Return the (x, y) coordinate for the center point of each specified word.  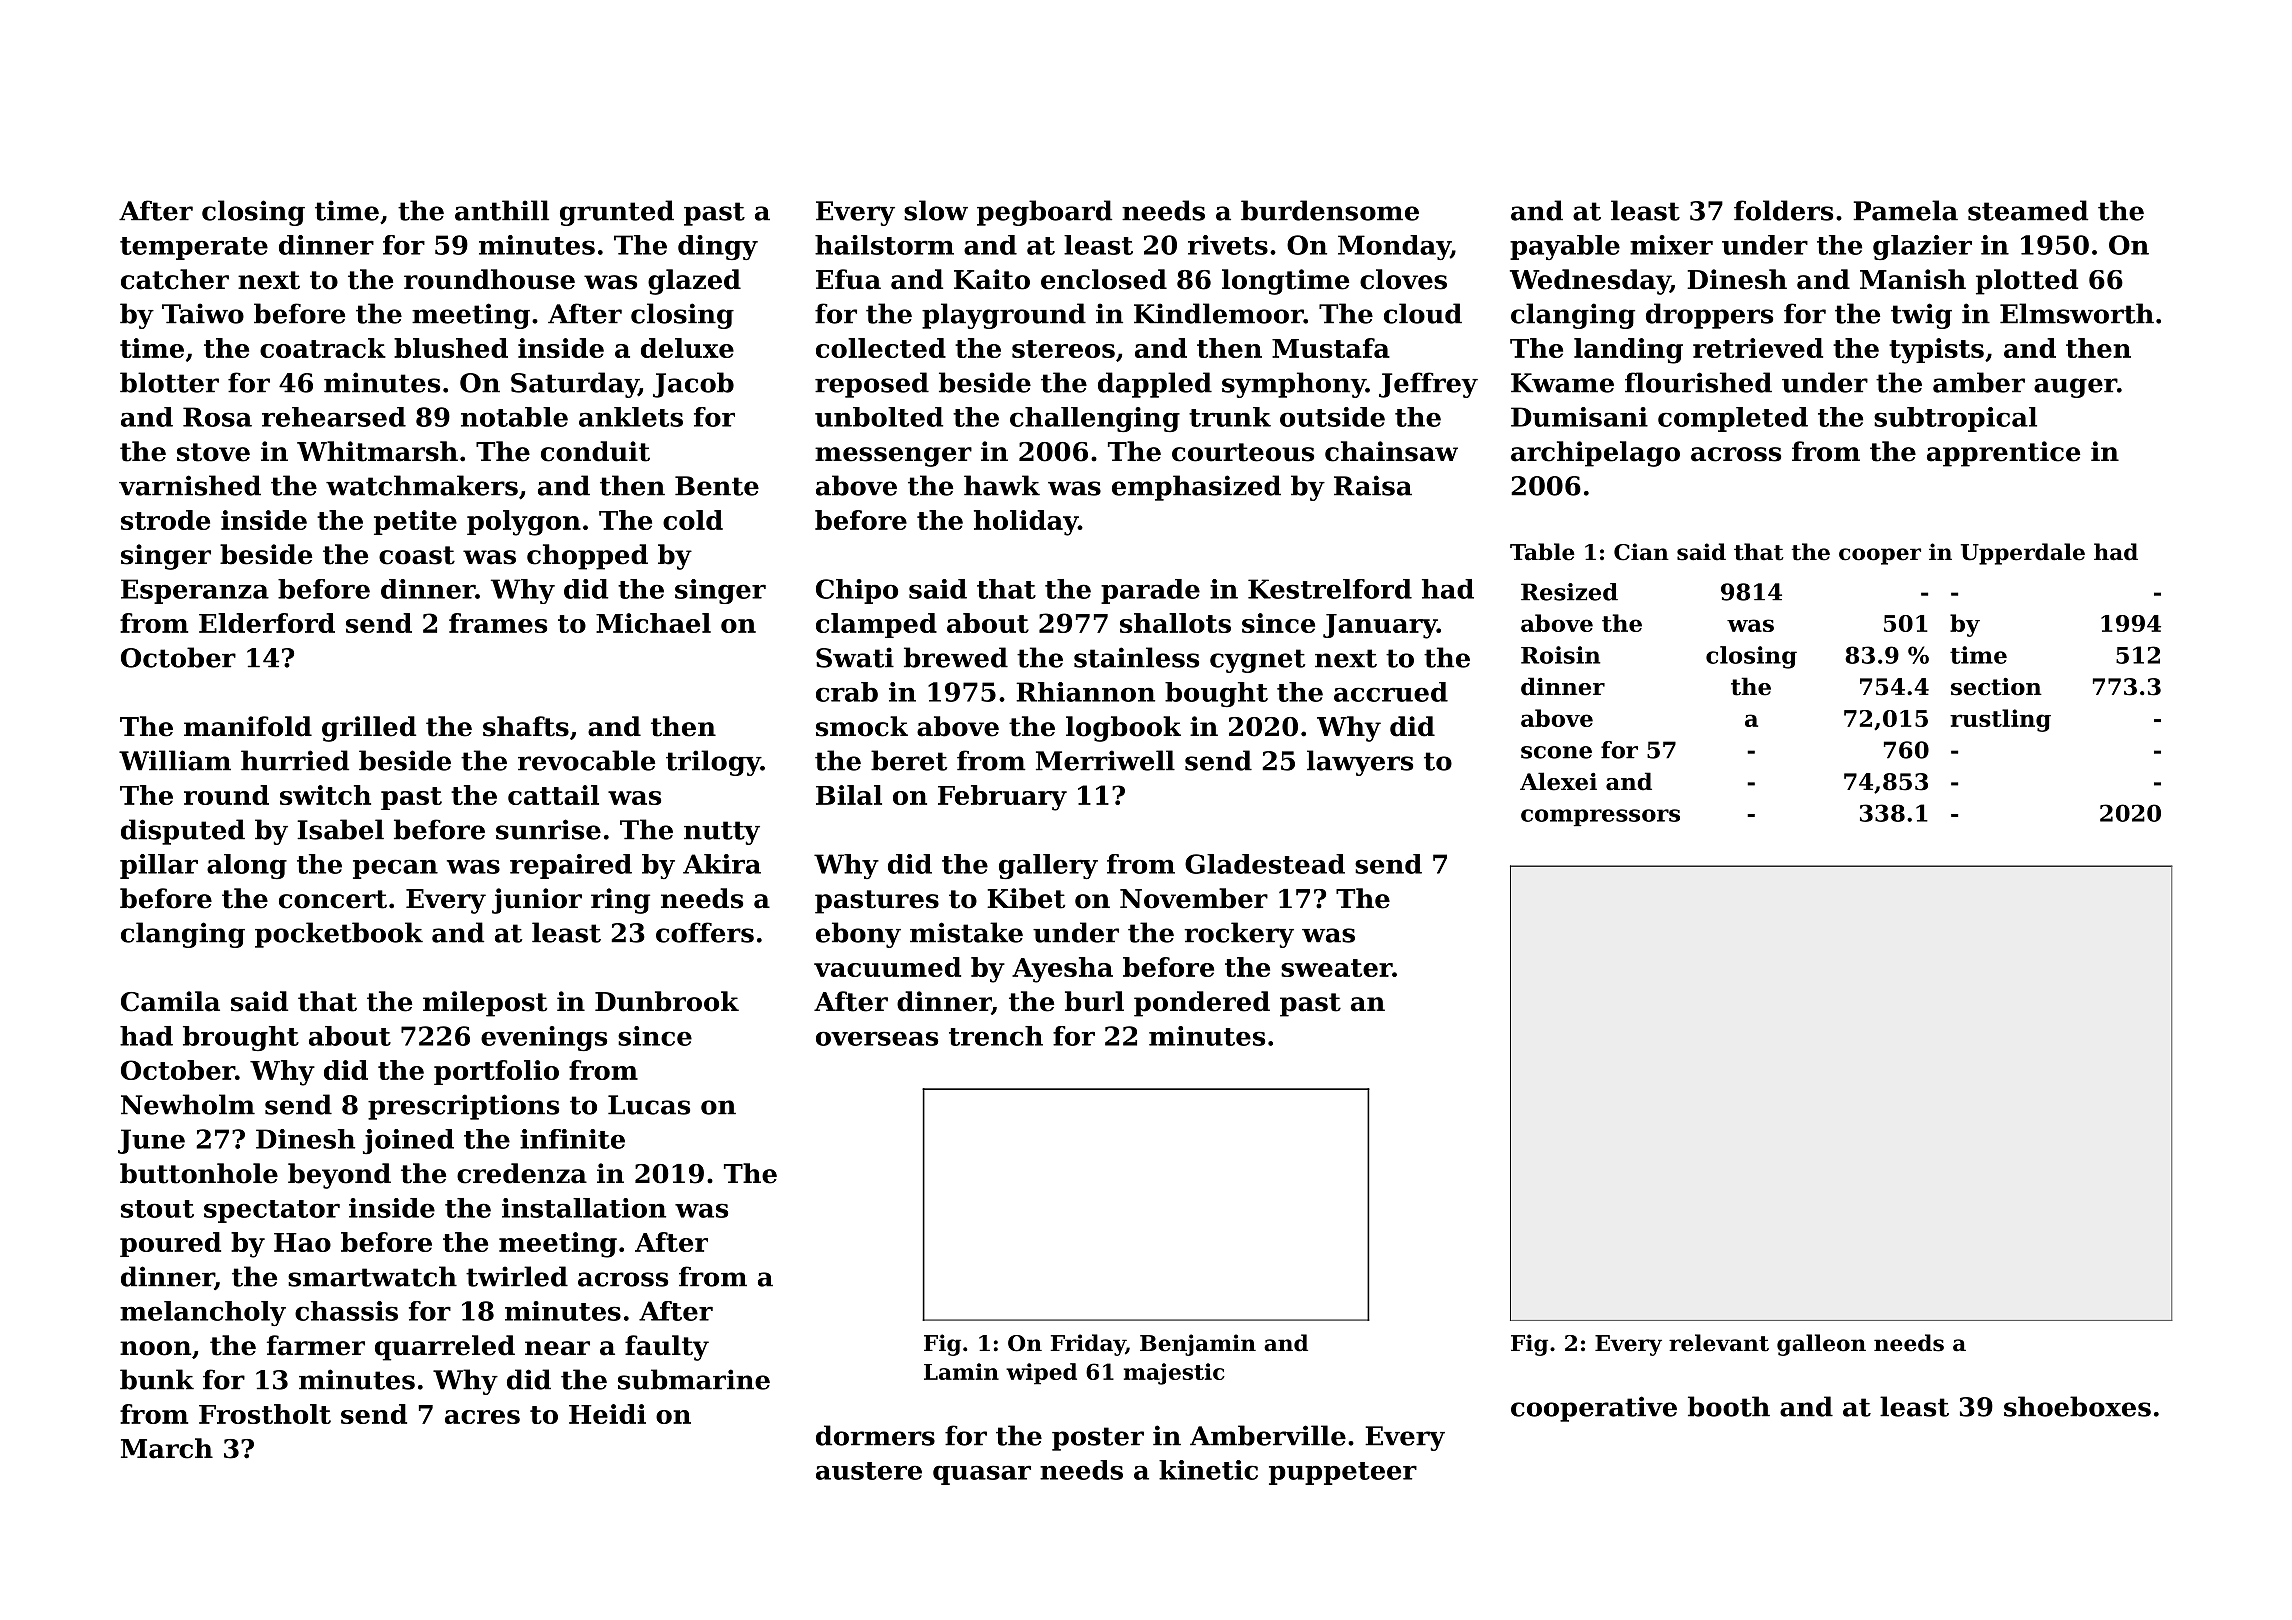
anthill (502, 210)
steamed (2028, 210)
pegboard (1044, 213)
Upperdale (2023, 554)
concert (333, 899)
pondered (1202, 1004)
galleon (1821, 1345)
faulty (667, 1348)
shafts (526, 726)
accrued (1391, 692)
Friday (1088, 1345)
